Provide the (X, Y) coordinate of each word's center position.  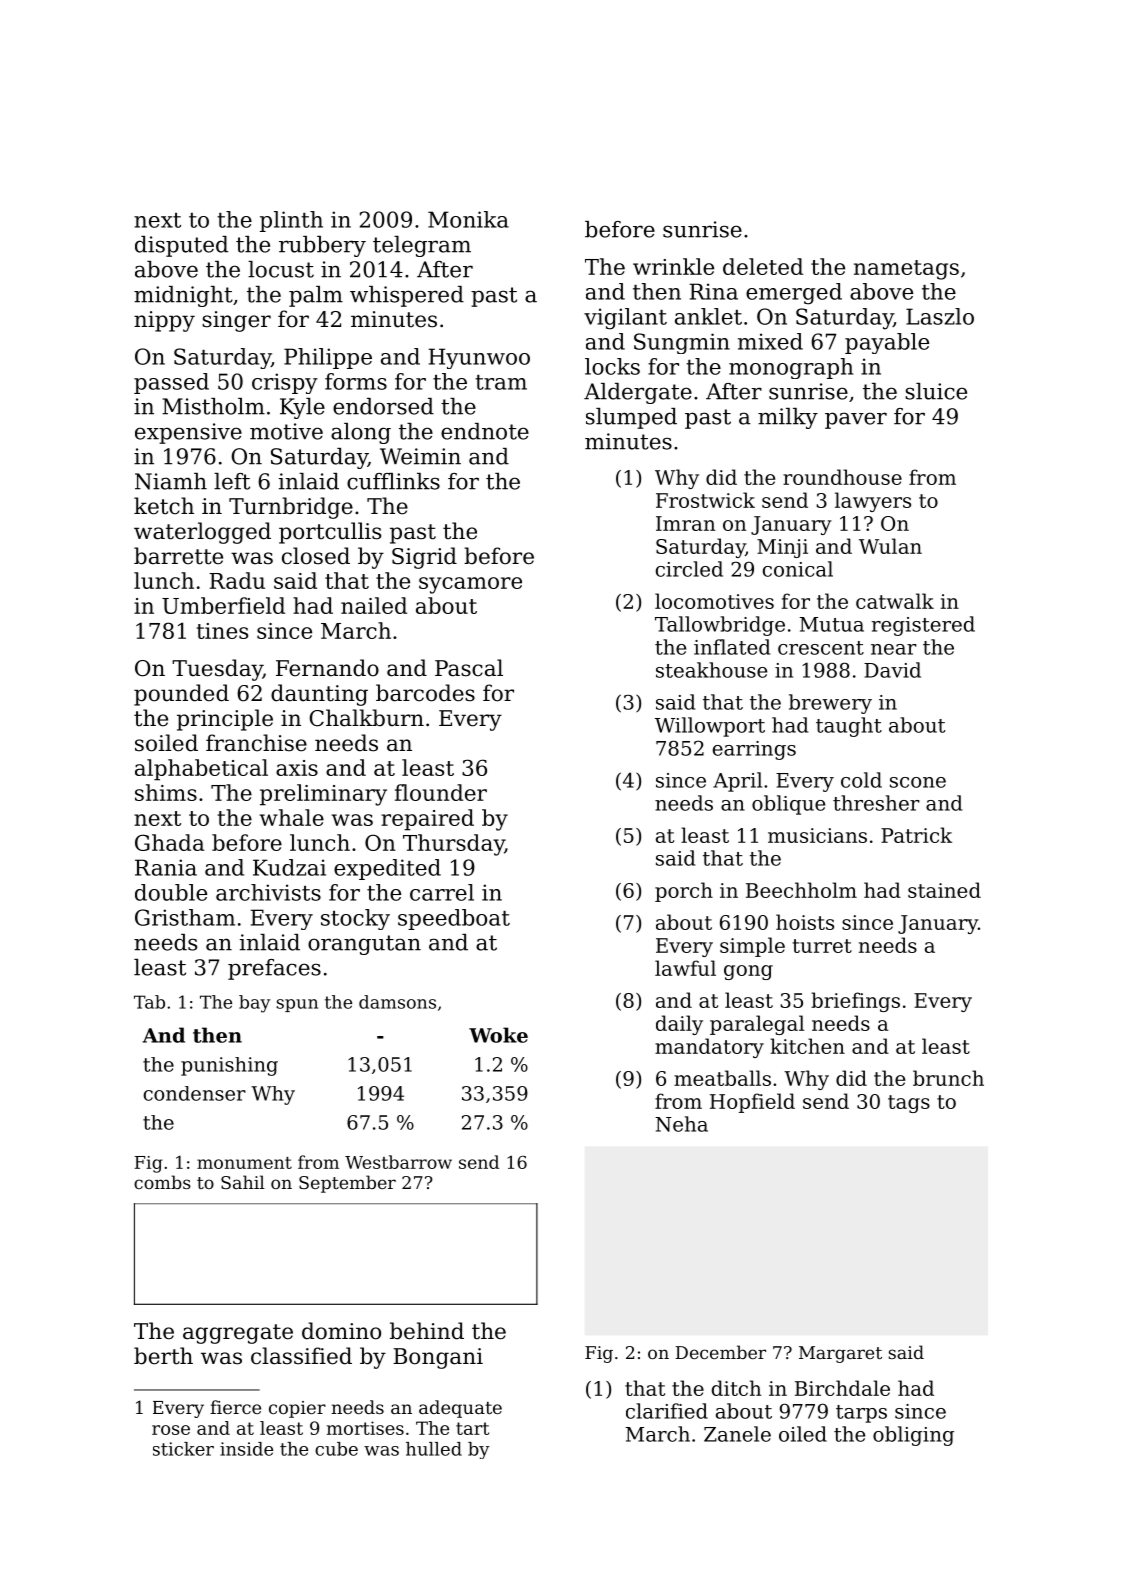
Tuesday (217, 670)
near (894, 649)
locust (281, 269)
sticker (183, 1449)
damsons (397, 1002)
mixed (770, 341)
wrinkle (673, 266)
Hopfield (752, 1103)
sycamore (470, 585)
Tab (149, 1002)
